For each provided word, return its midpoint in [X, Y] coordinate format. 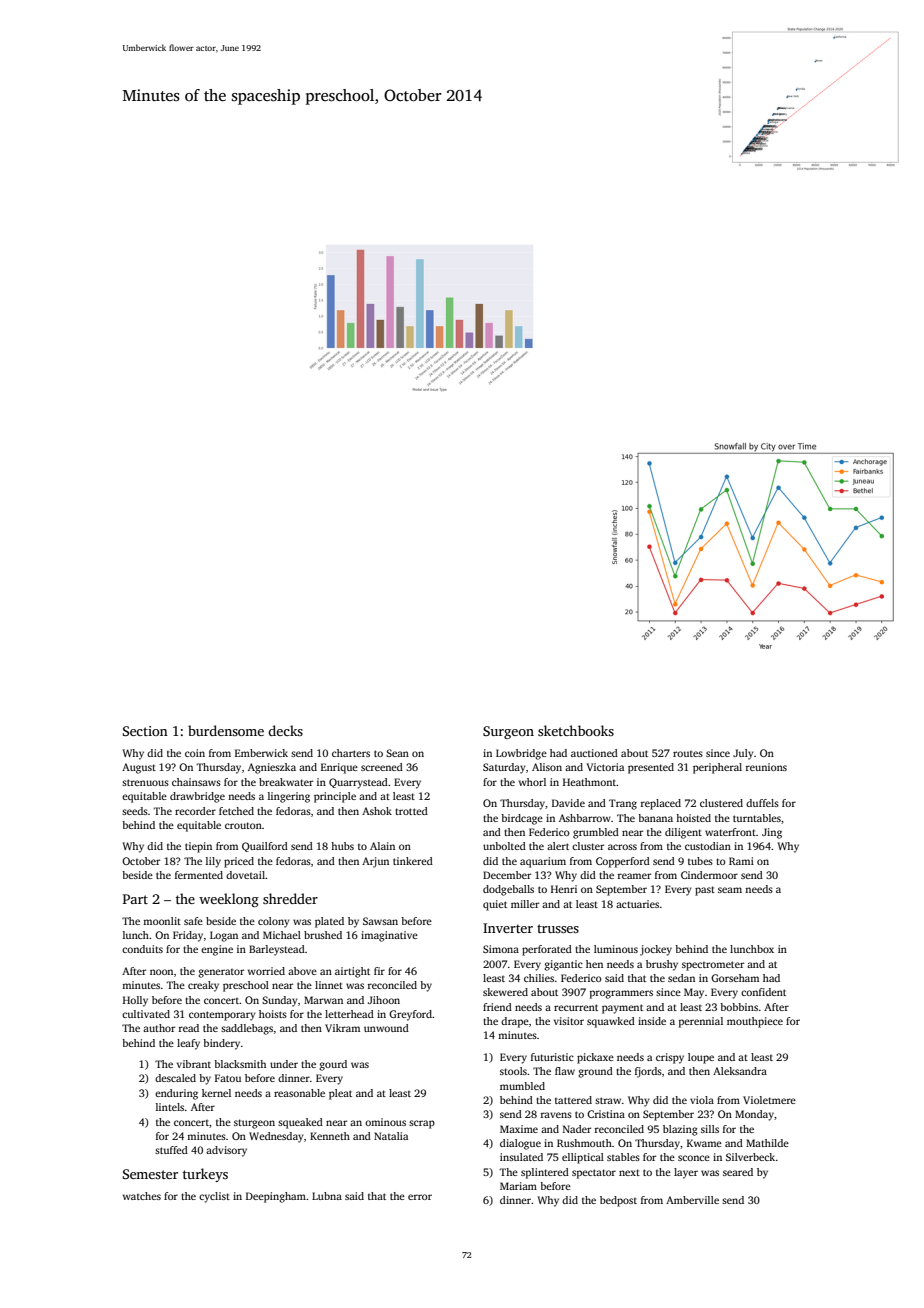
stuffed [171, 1150]
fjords [648, 1072]
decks [285, 730]
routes [688, 754]
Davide [568, 803]
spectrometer [713, 966]
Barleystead [277, 950]
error [420, 1197]
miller [525, 904]
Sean [397, 753]
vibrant [194, 1064]
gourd [333, 1065]
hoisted [693, 818]
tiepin [198, 847]
